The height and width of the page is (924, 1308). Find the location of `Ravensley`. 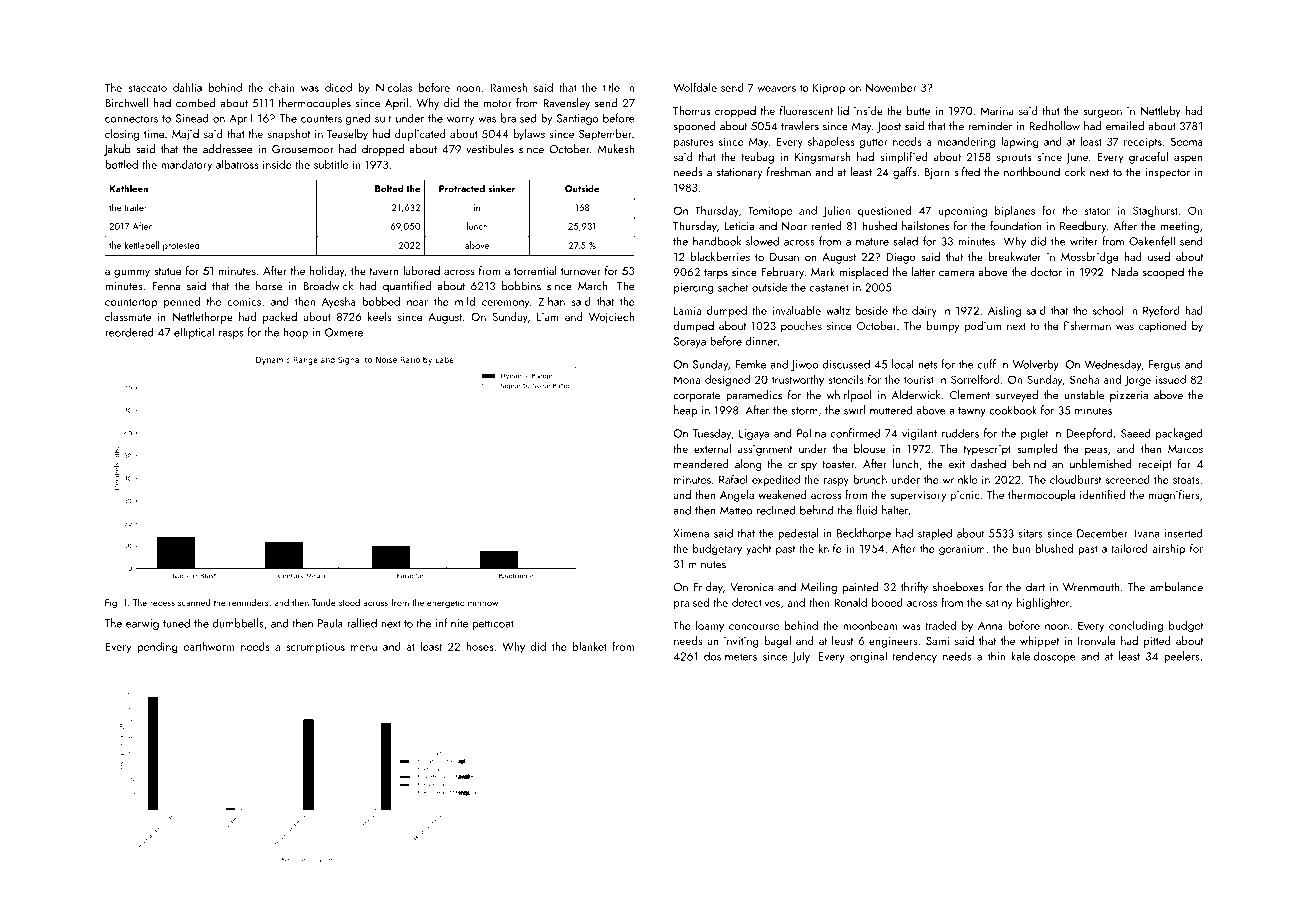

Ravensley is located at coordinates (566, 104).
